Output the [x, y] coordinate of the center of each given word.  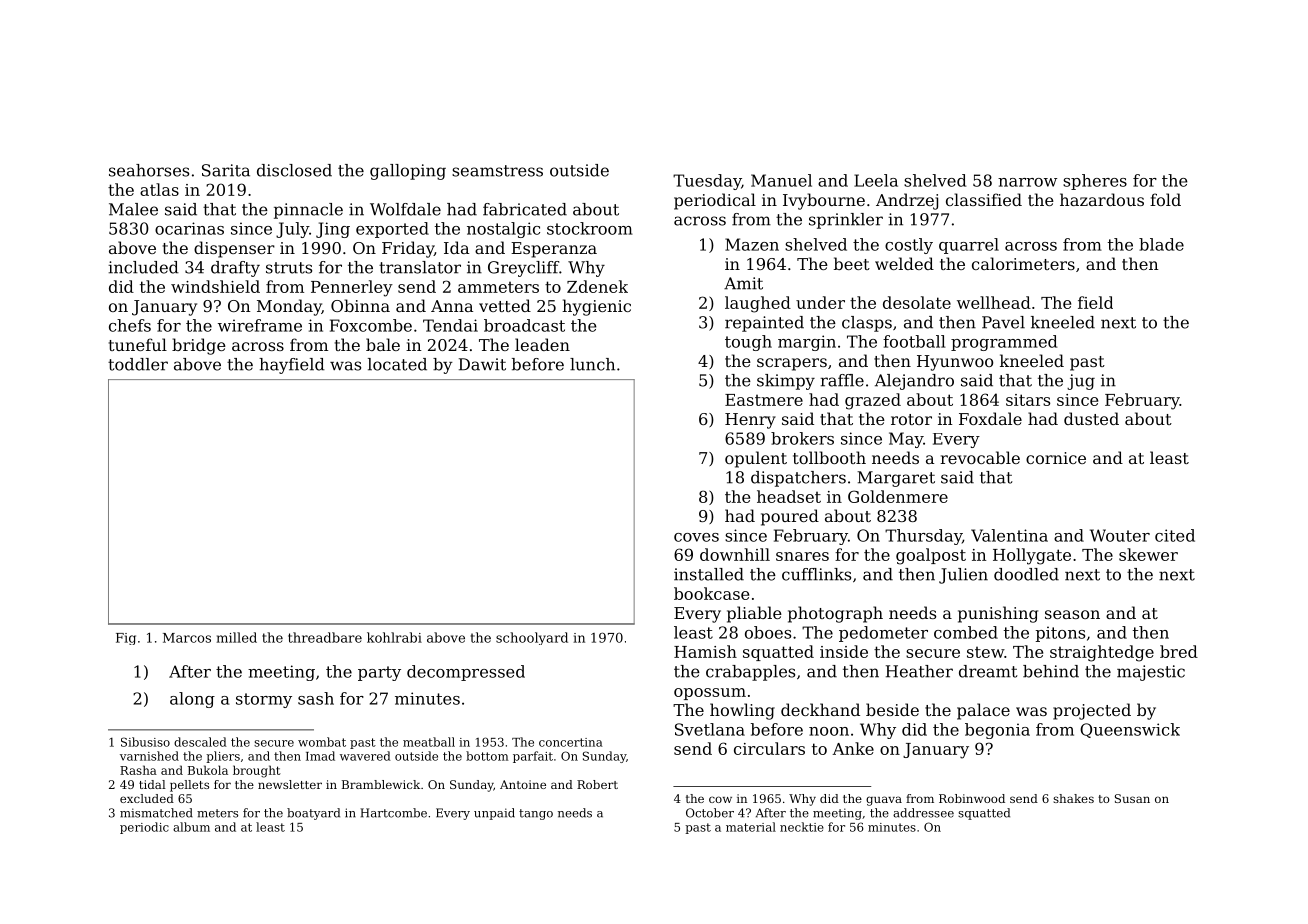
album [191, 827]
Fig [126, 639]
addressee [923, 813]
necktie [802, 827]
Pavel [1003, 322]
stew [985, 652]
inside [844, 651]
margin [807, 343]
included [143, 267]
